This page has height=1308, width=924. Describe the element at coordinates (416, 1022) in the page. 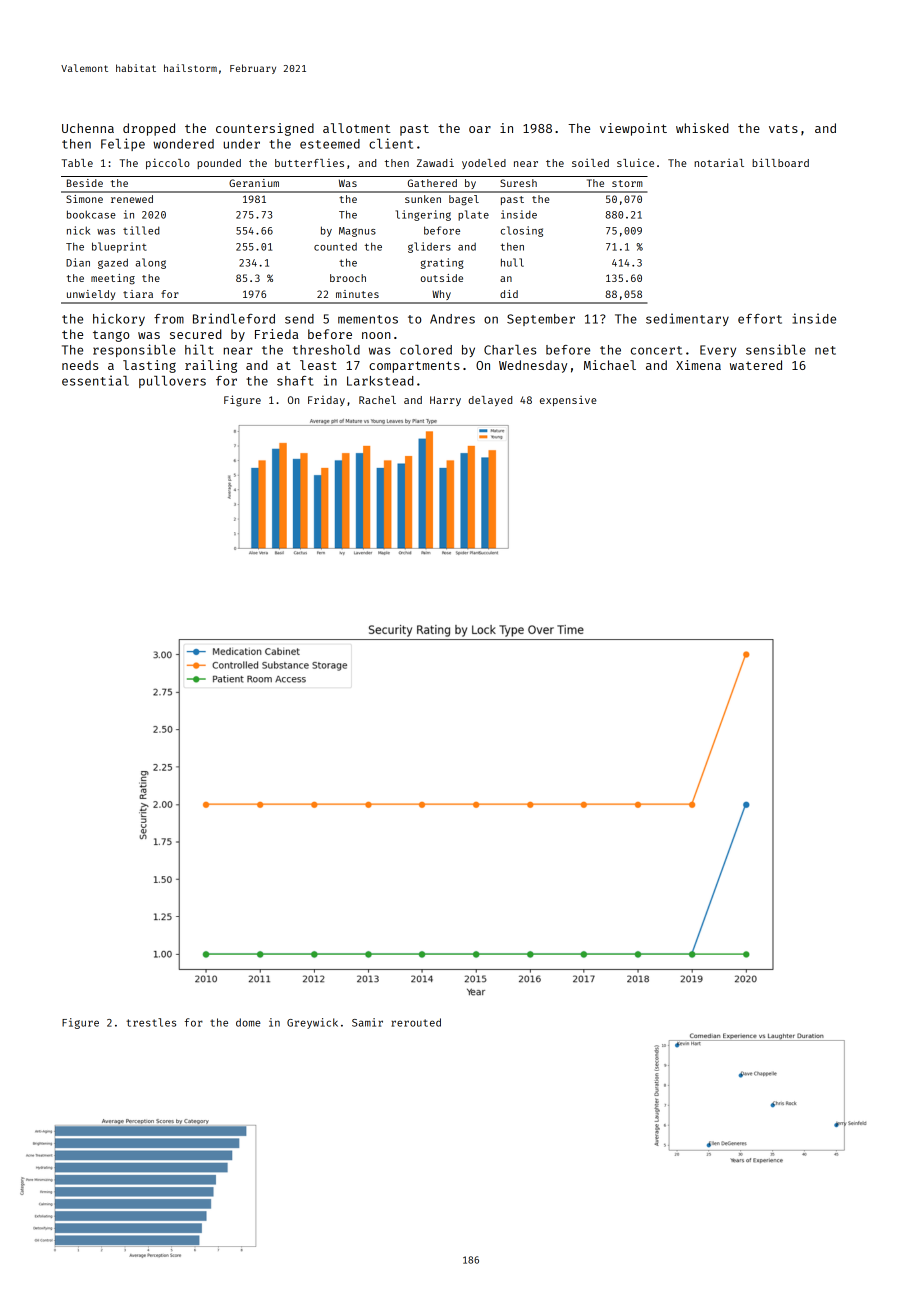

I see `rerouted` at that location.
